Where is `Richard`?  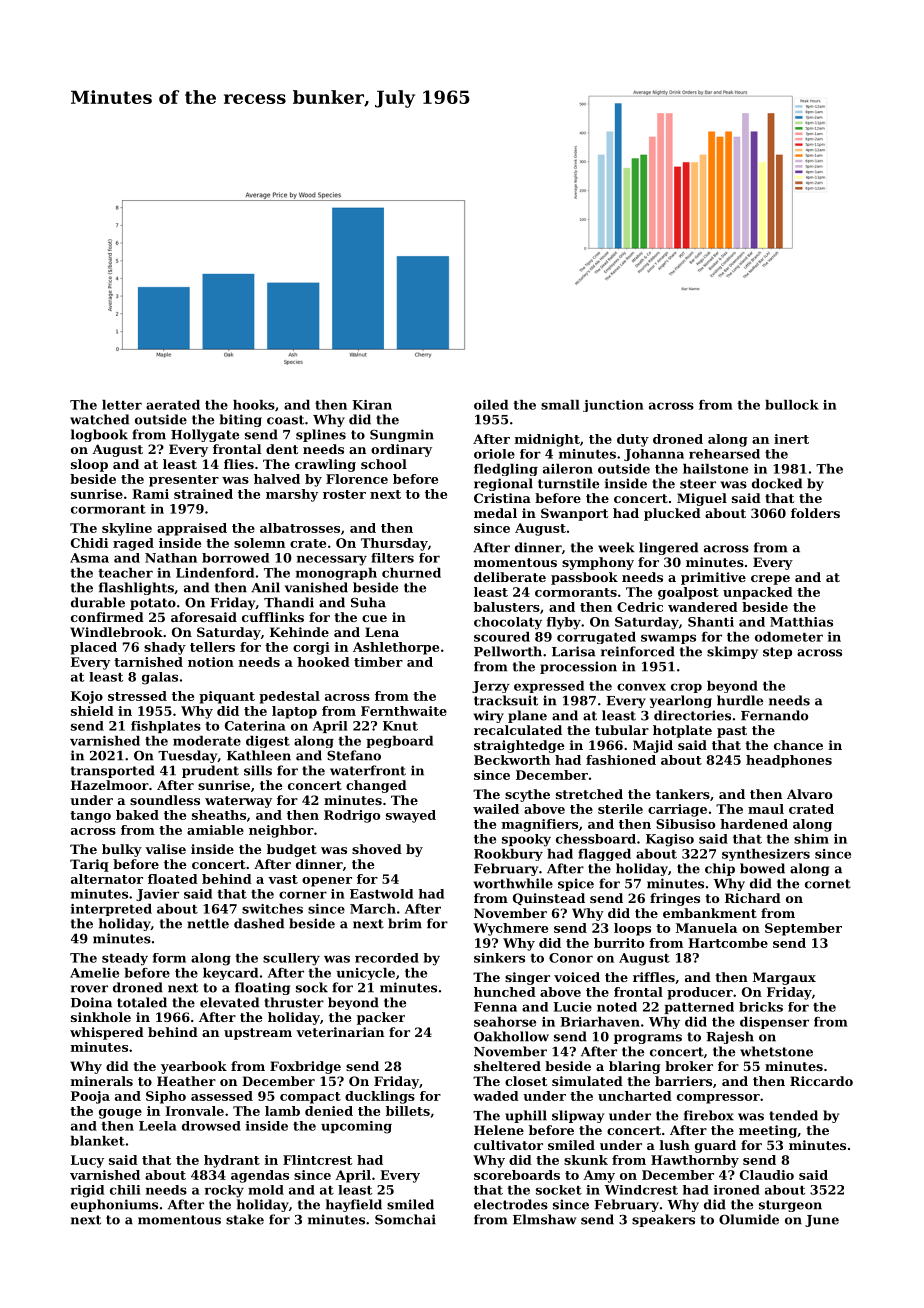 Richard is located at coordinates (753, 898).
